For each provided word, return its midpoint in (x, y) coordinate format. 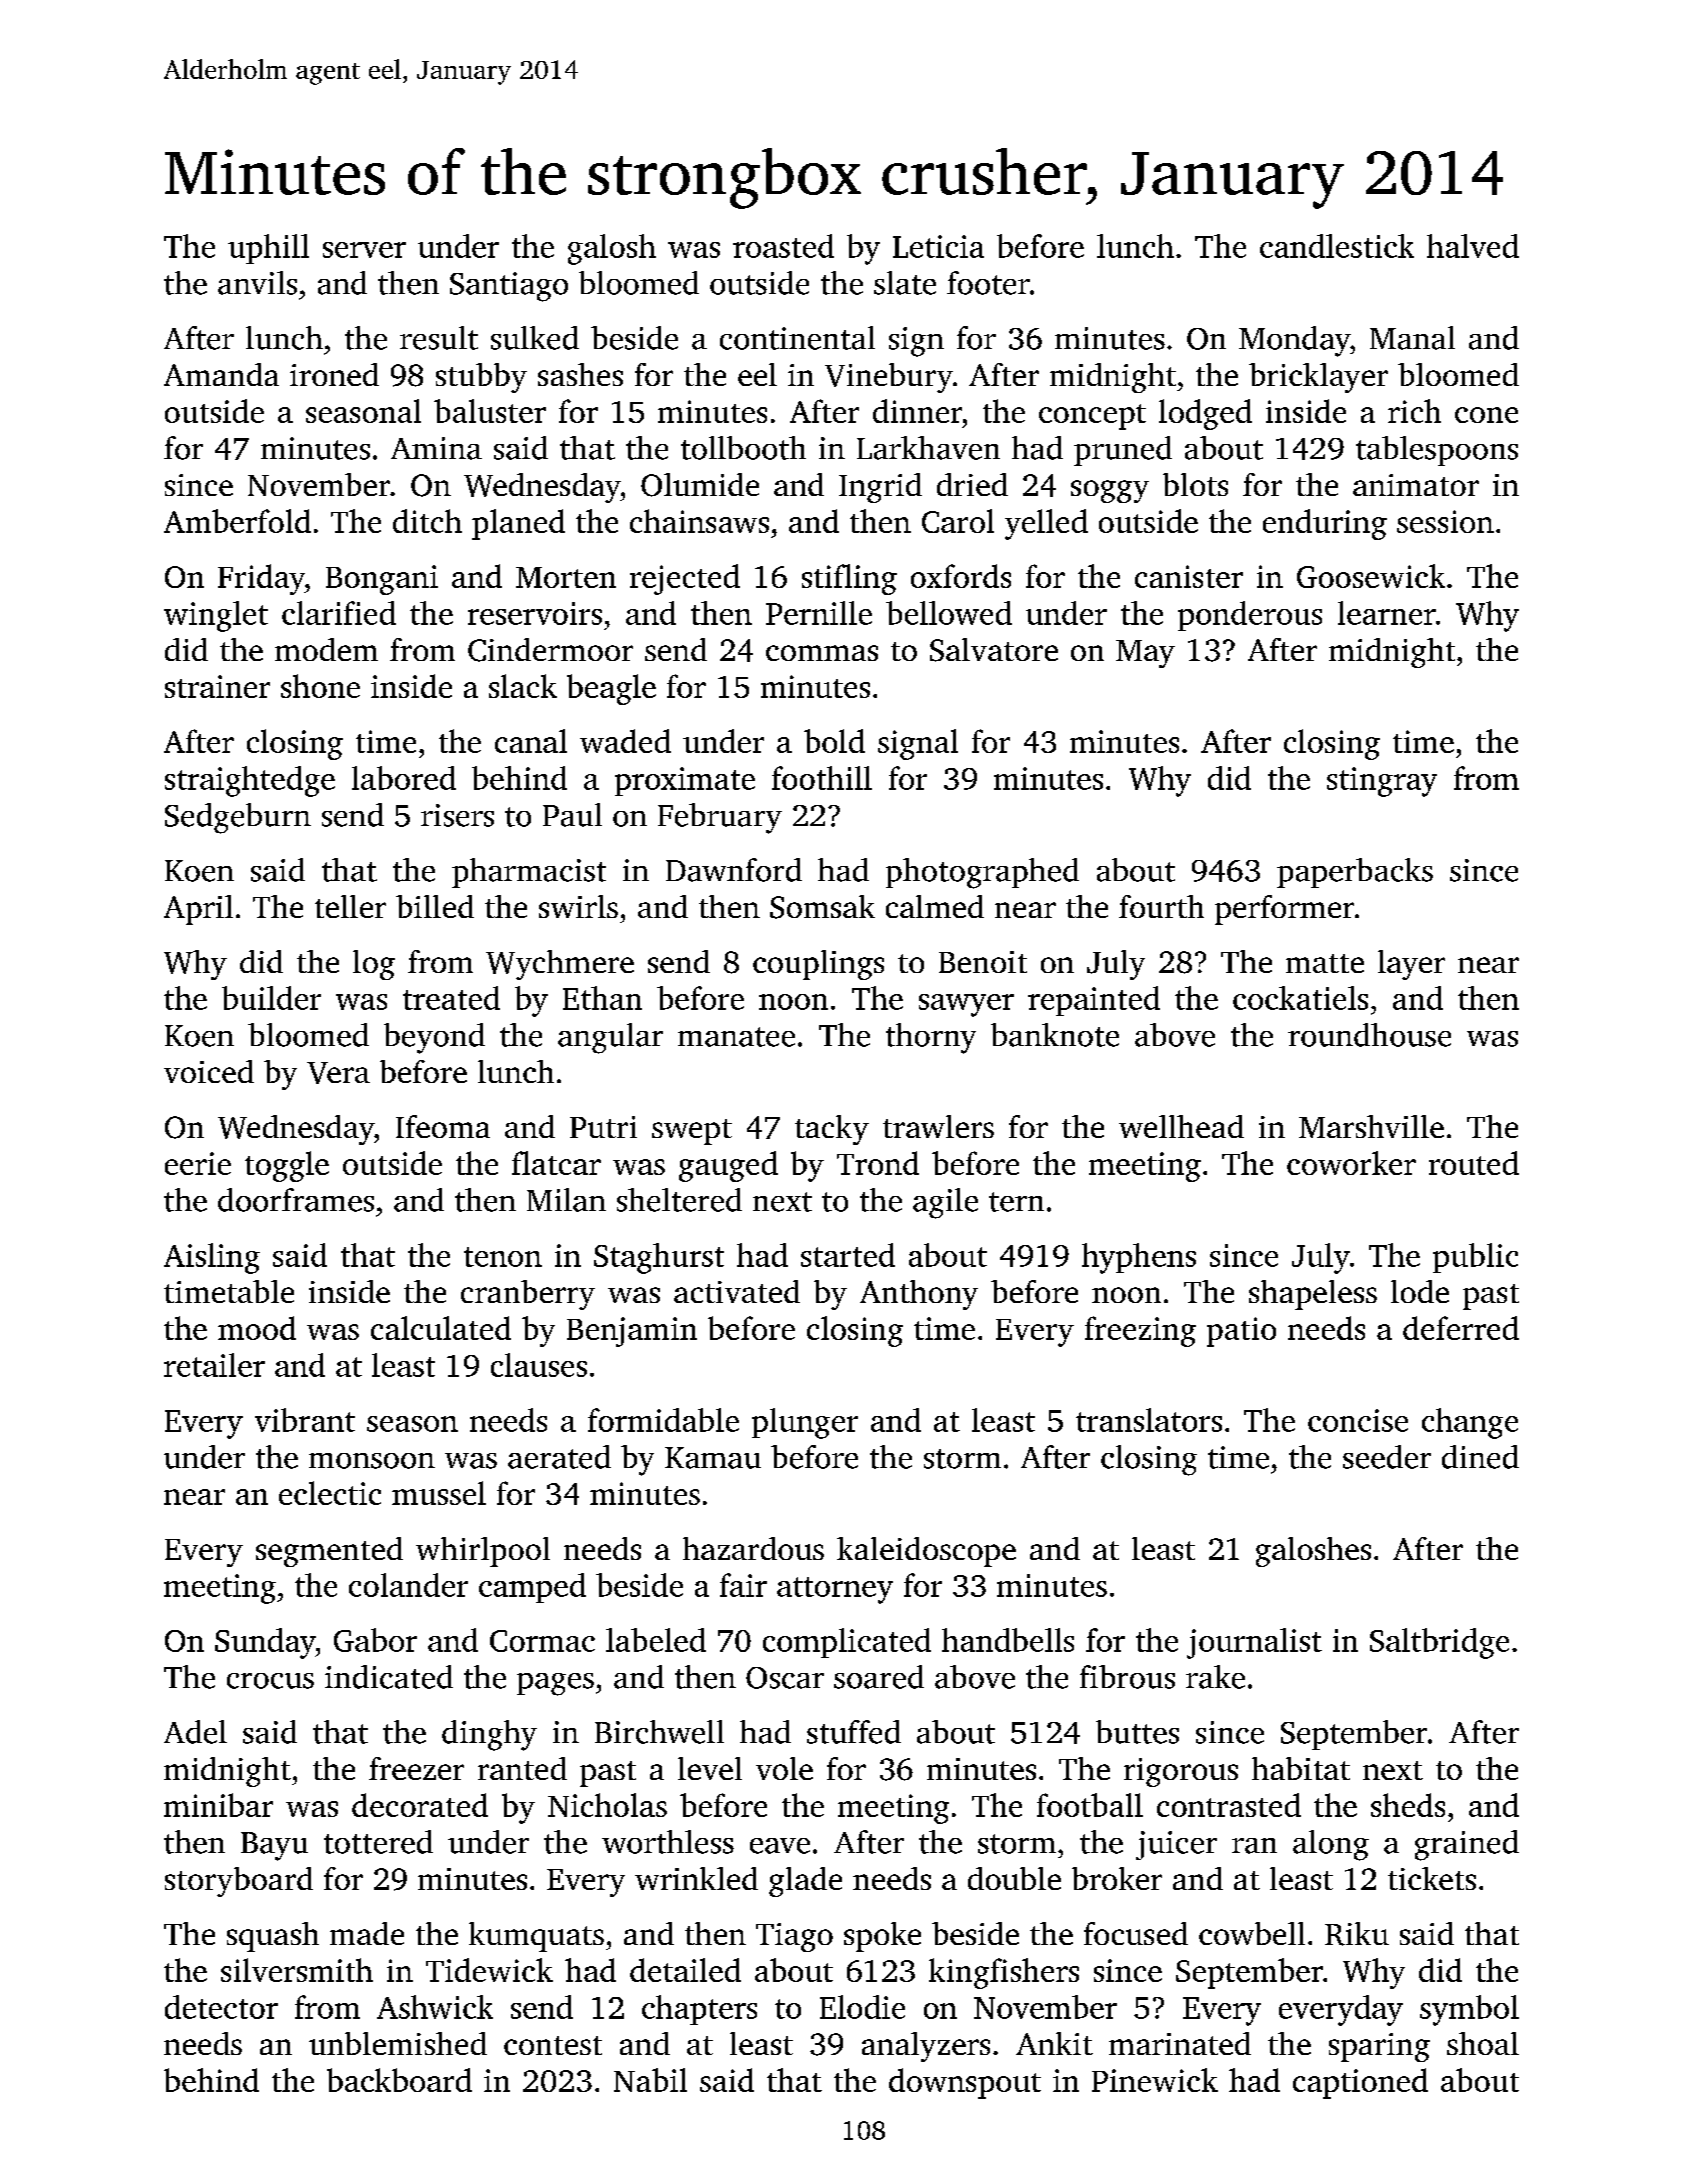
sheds (1408, 1805)
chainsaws (699, 521)
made (367, 1933)
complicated (847, 1643)
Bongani (382, 580)
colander (408, 1585)
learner (1387, 613)
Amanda (221, 374)
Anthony (919, 1295)
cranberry (528, 1295)
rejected (685, 579)
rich (1414, 411)
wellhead (1181, 1126)
